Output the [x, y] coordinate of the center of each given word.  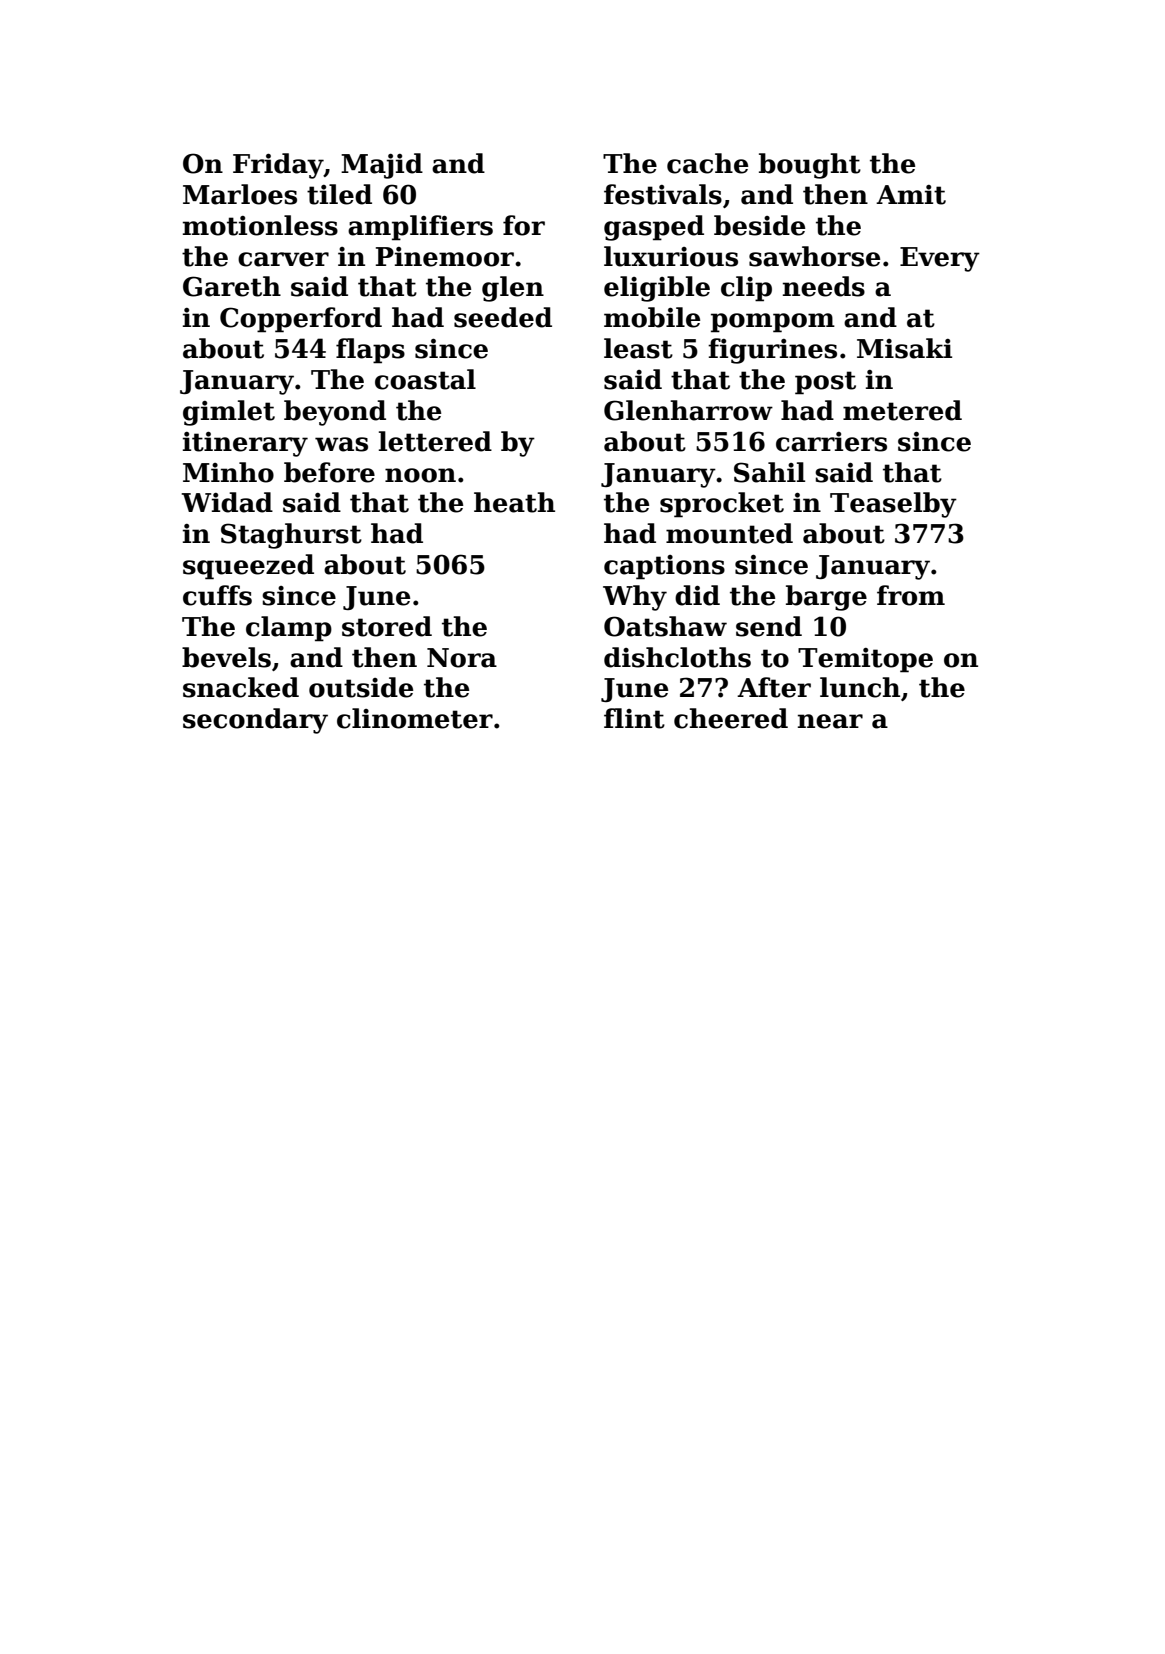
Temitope [865, 660]
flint [634, 718]
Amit [911, 195]
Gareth [232, 286]
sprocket [722, 505]
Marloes [240, 194]
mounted [729, 533]
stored [387, 626]
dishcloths [677, 657]
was [341, 444]
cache [707, 163]
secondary [255, 721]
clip [746, 289]
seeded [503, 317]
